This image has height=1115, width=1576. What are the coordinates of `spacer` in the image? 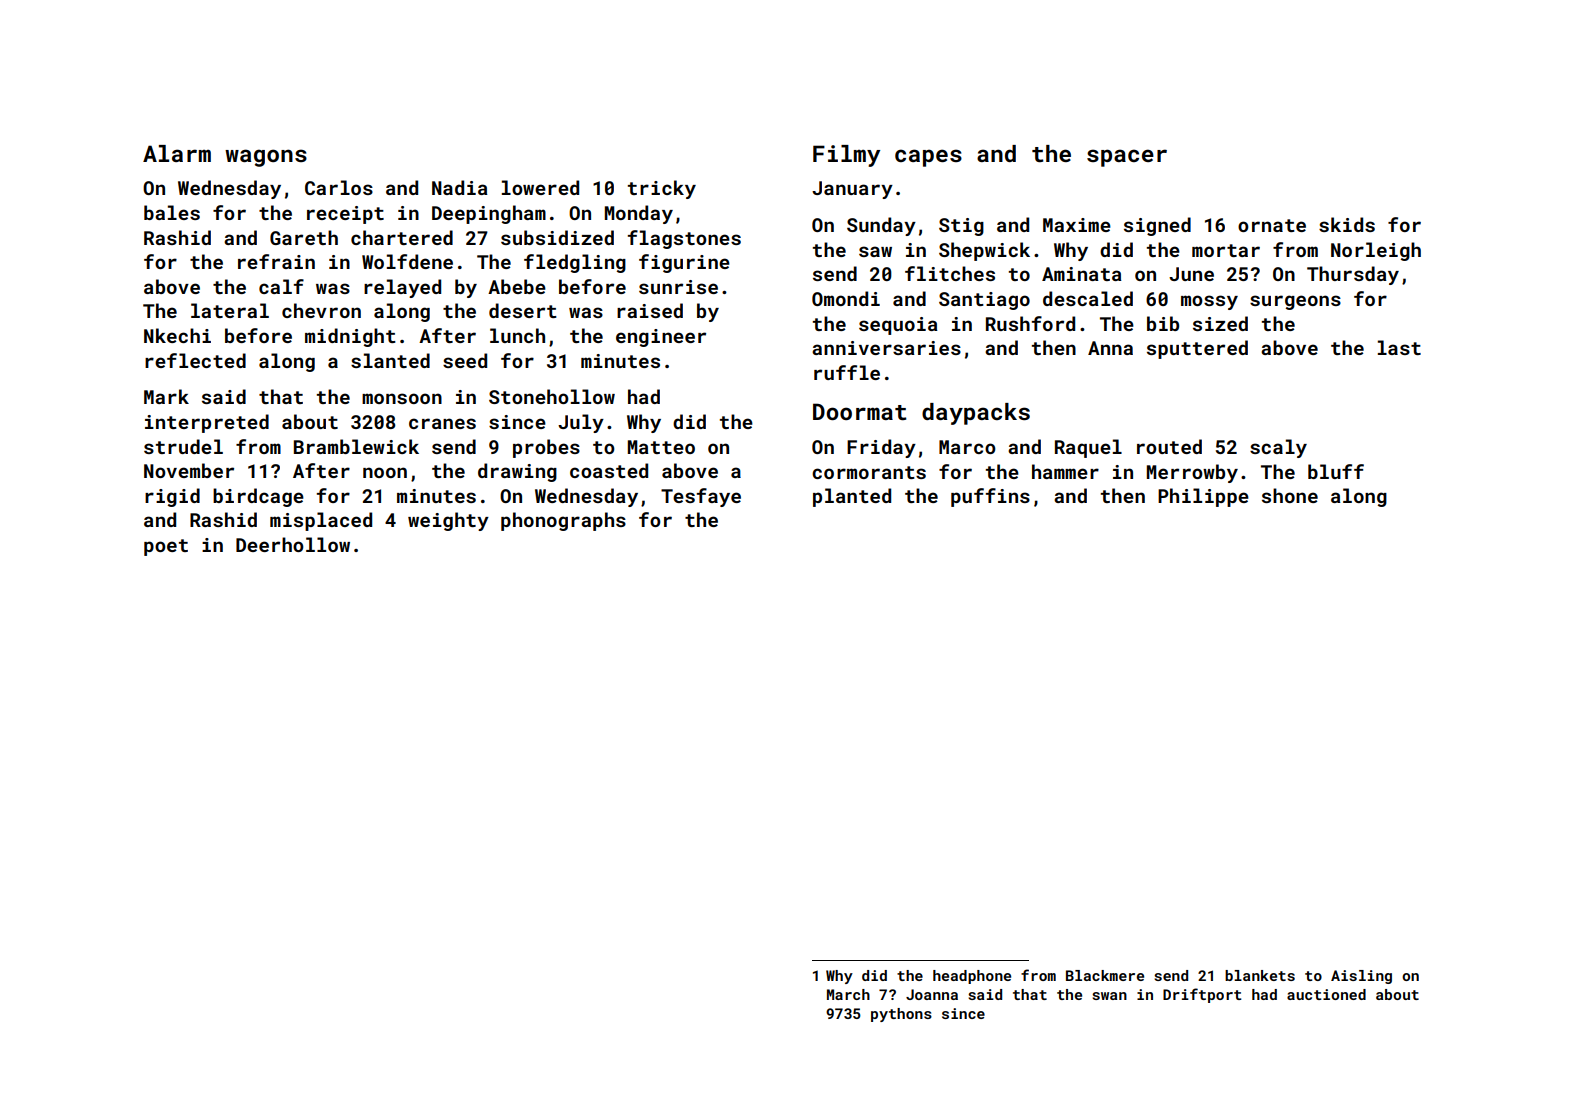 It's located at (1127, 158).
